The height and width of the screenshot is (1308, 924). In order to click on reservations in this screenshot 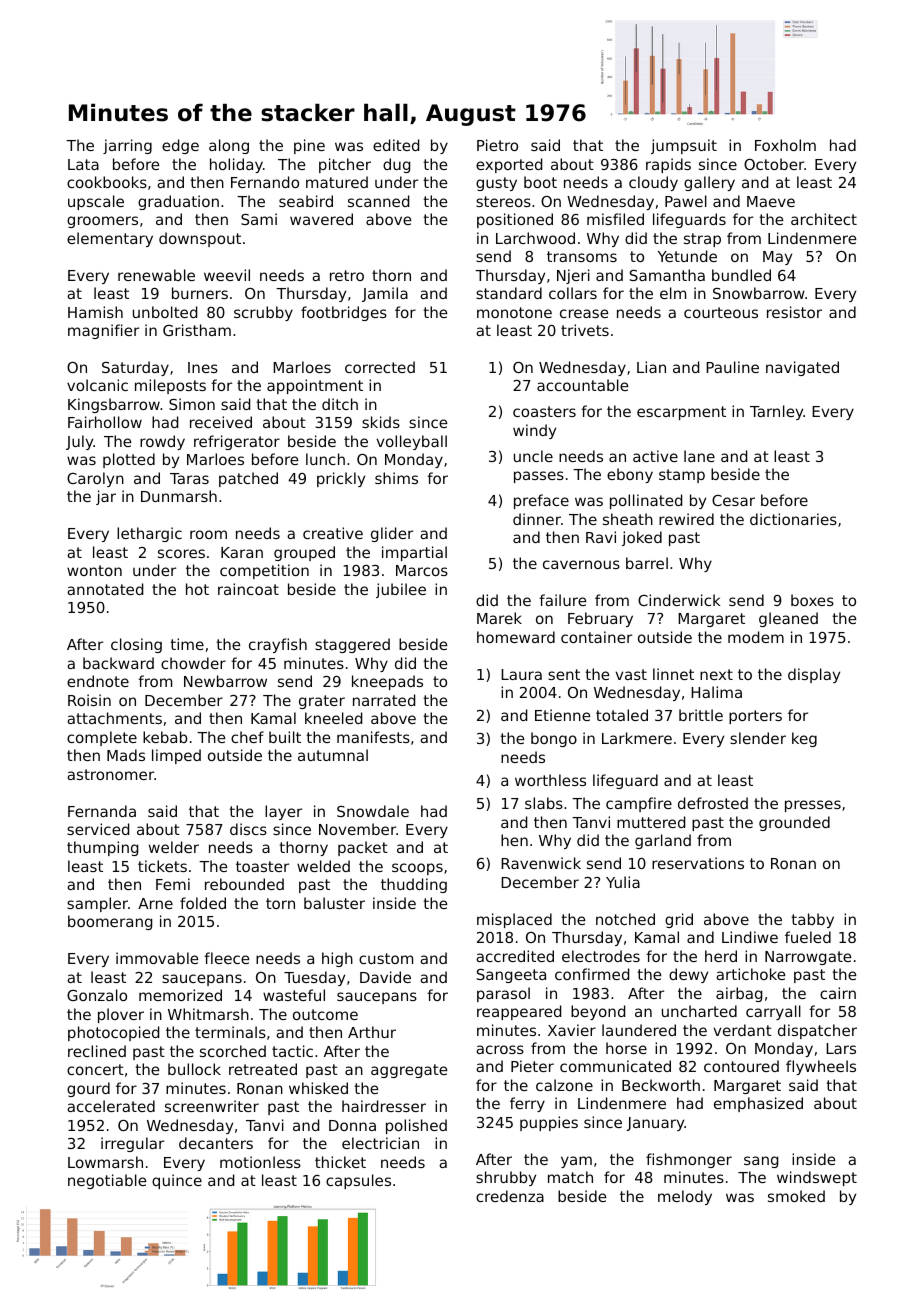, I will do `click(698, 863)`.
